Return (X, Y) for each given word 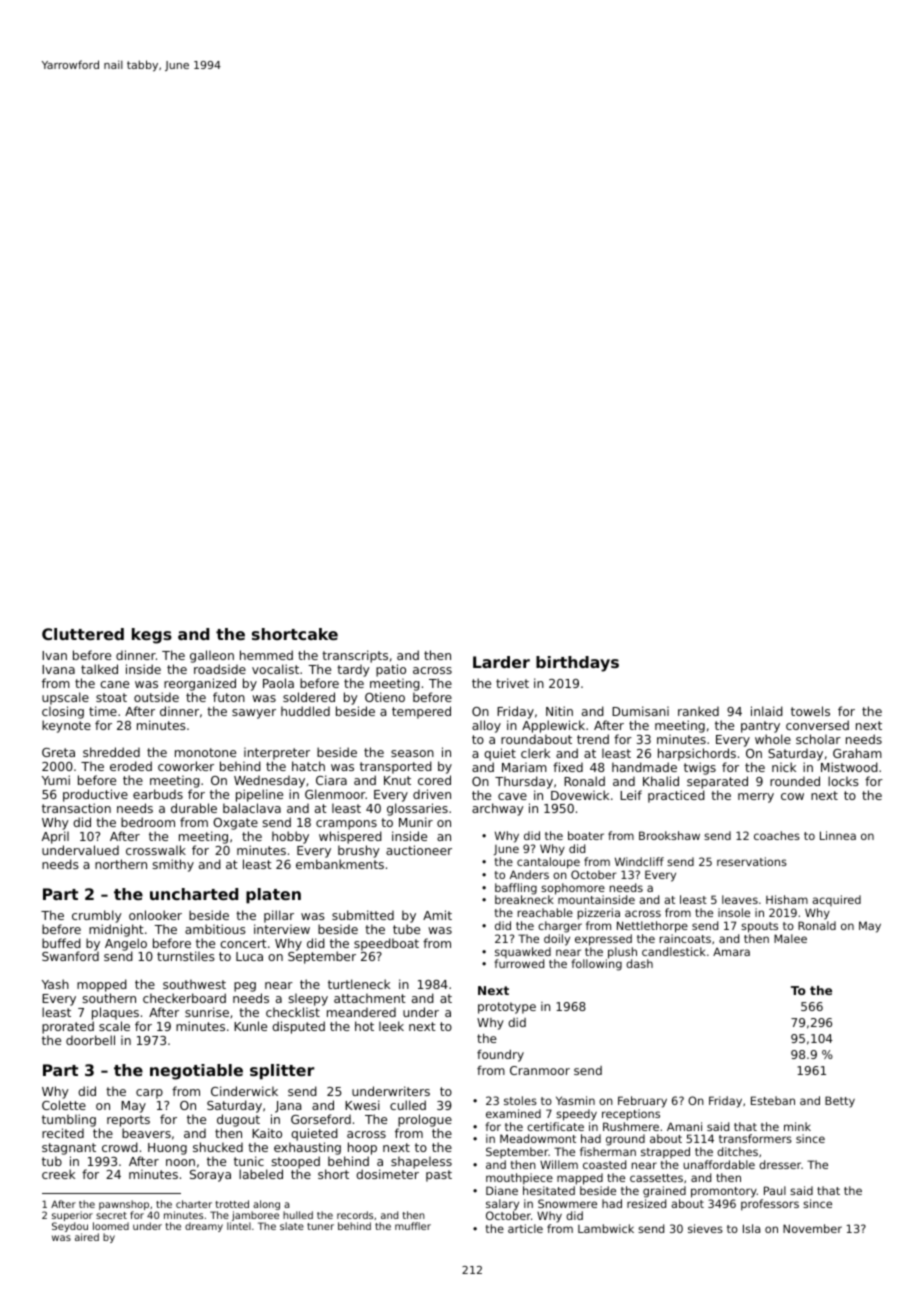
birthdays (577, 664)
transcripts (355, 656)
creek (58, 1174)
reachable (545, 912)
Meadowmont (538, 1138)
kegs (152, 636)
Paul (775, 1190)
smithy (173, 865)
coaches (777, 835)
